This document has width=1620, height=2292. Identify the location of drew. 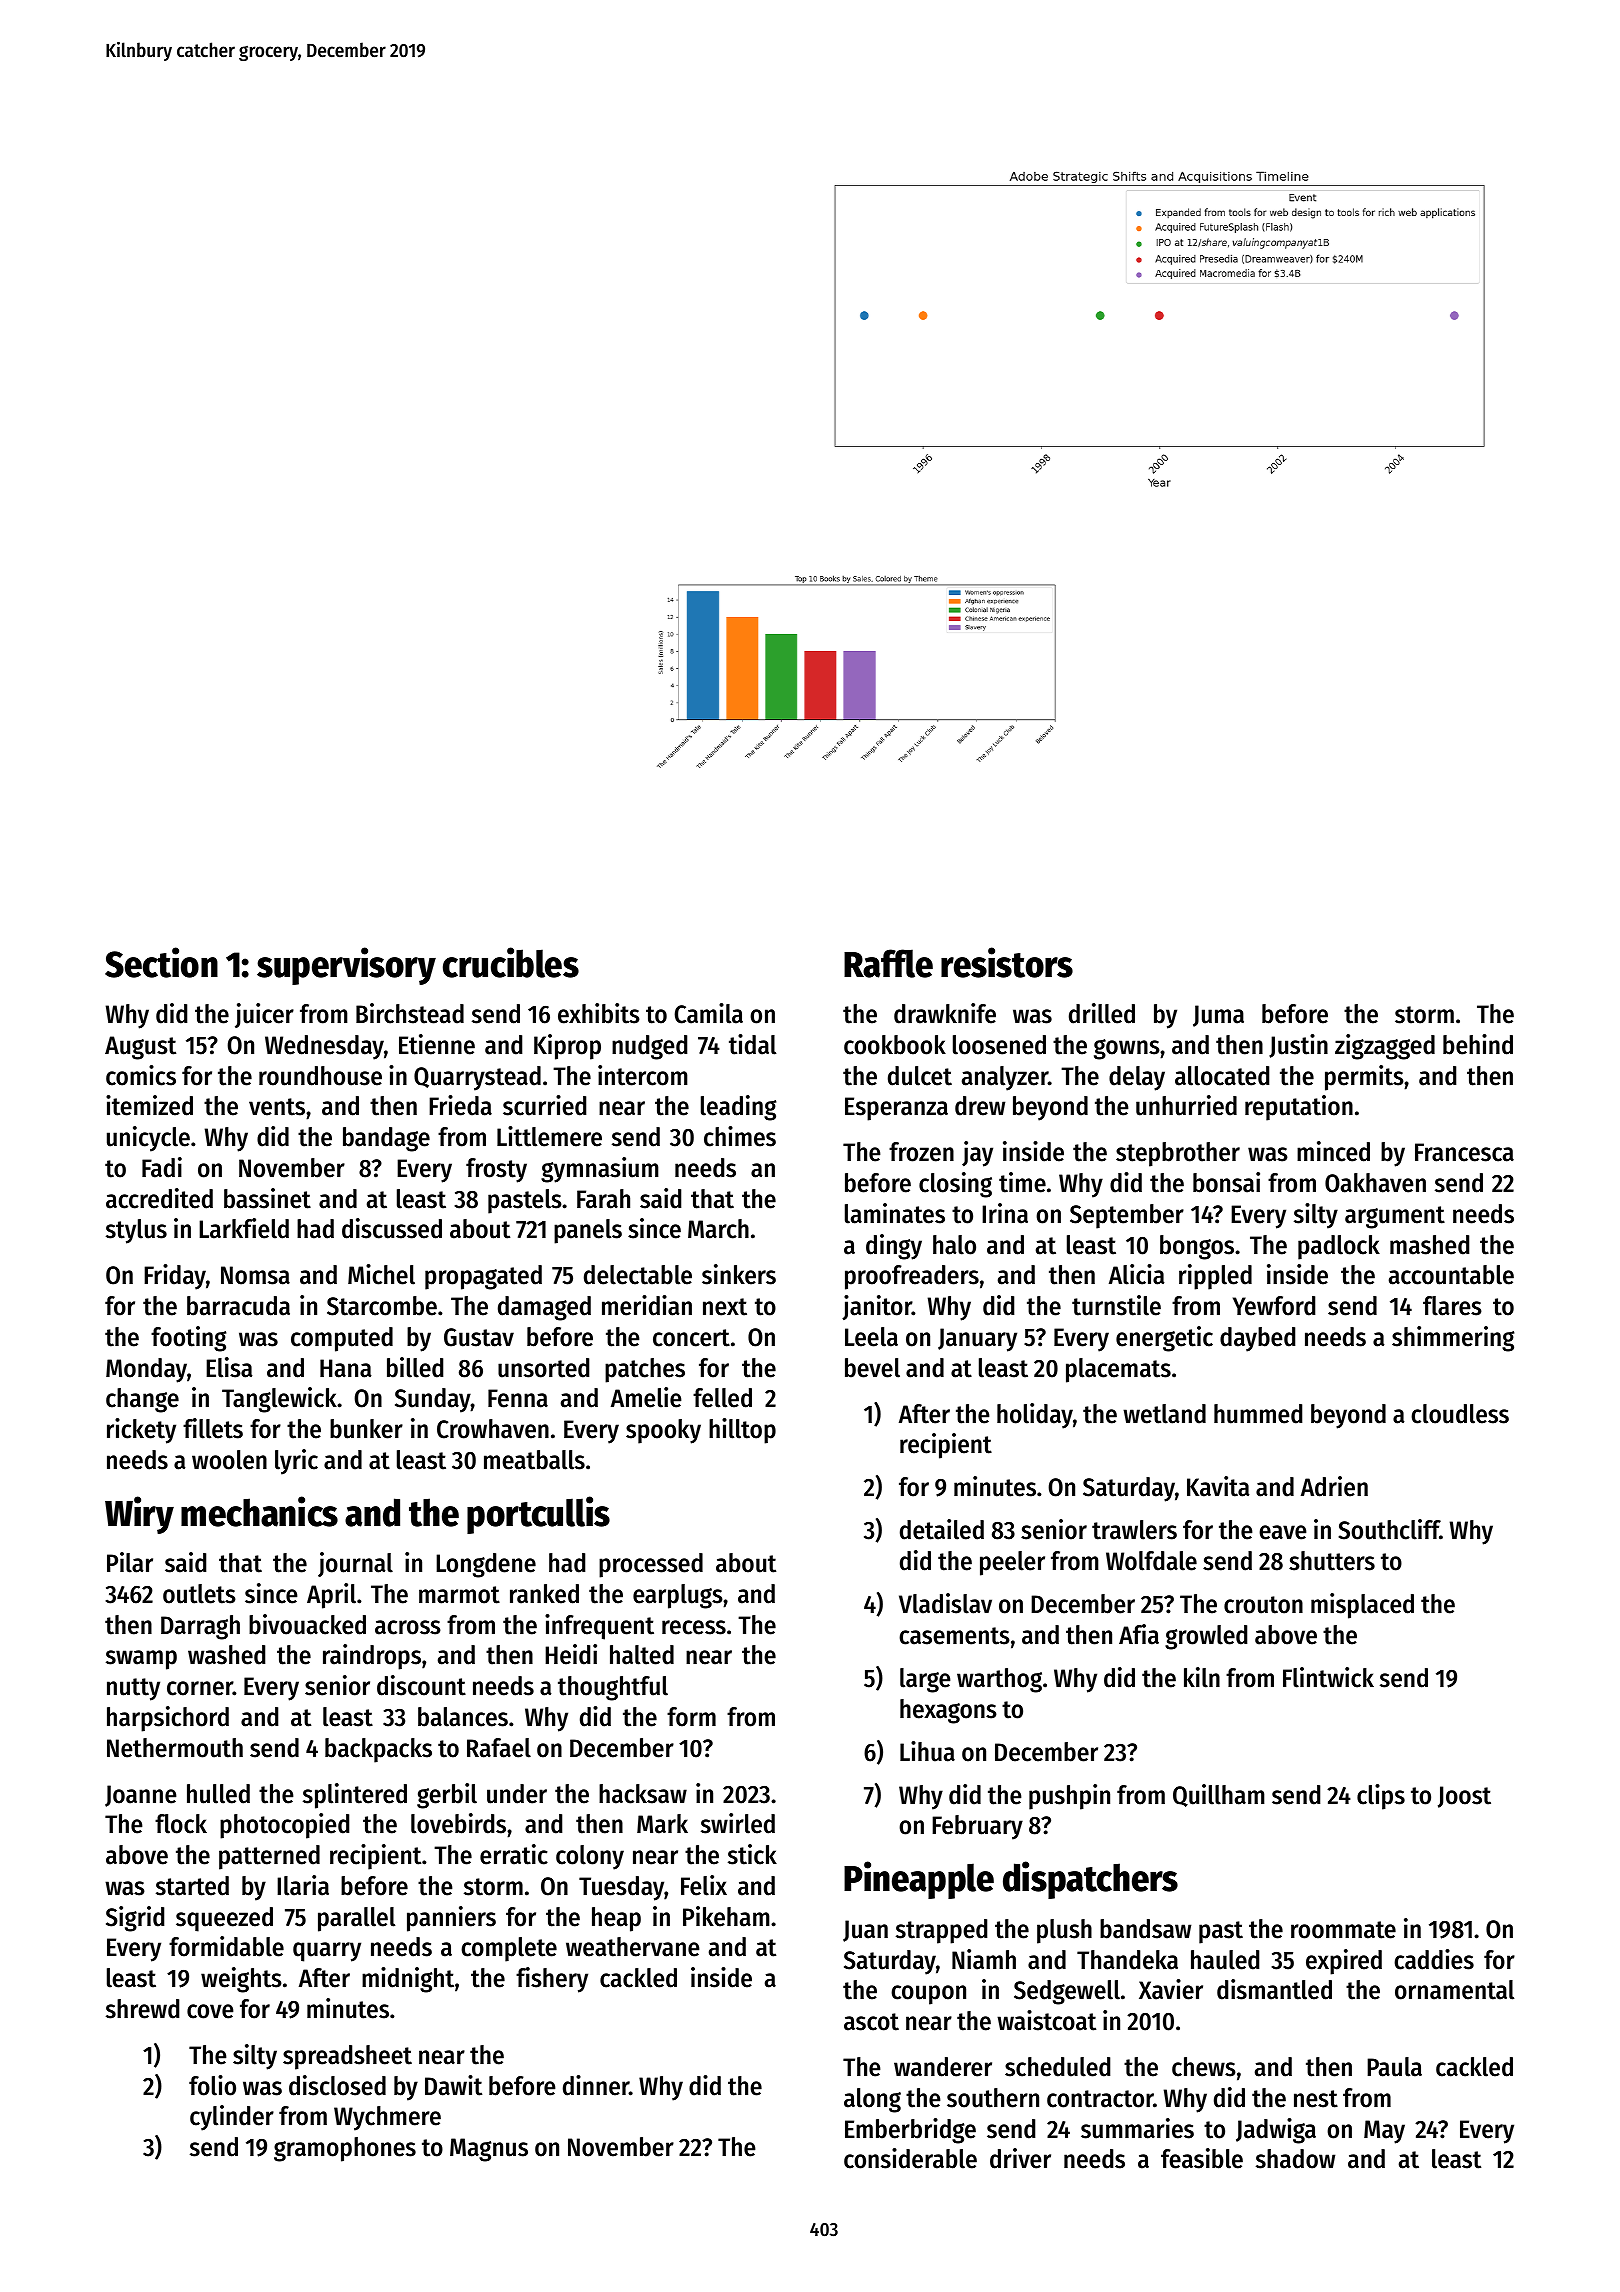
(980, 1106).
